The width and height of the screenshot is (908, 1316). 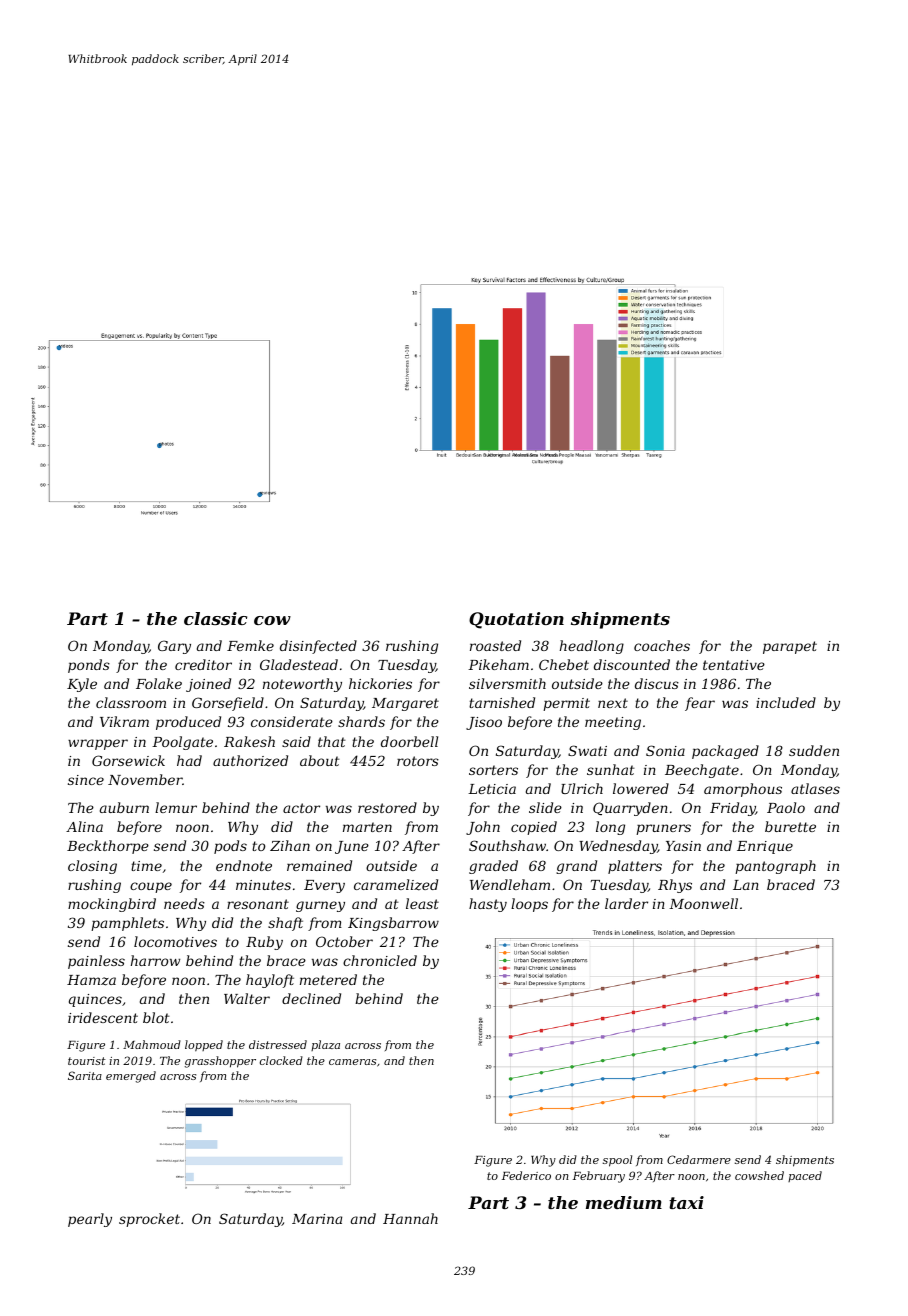 I want to click on cameras, so click(x=352, y=1062).
